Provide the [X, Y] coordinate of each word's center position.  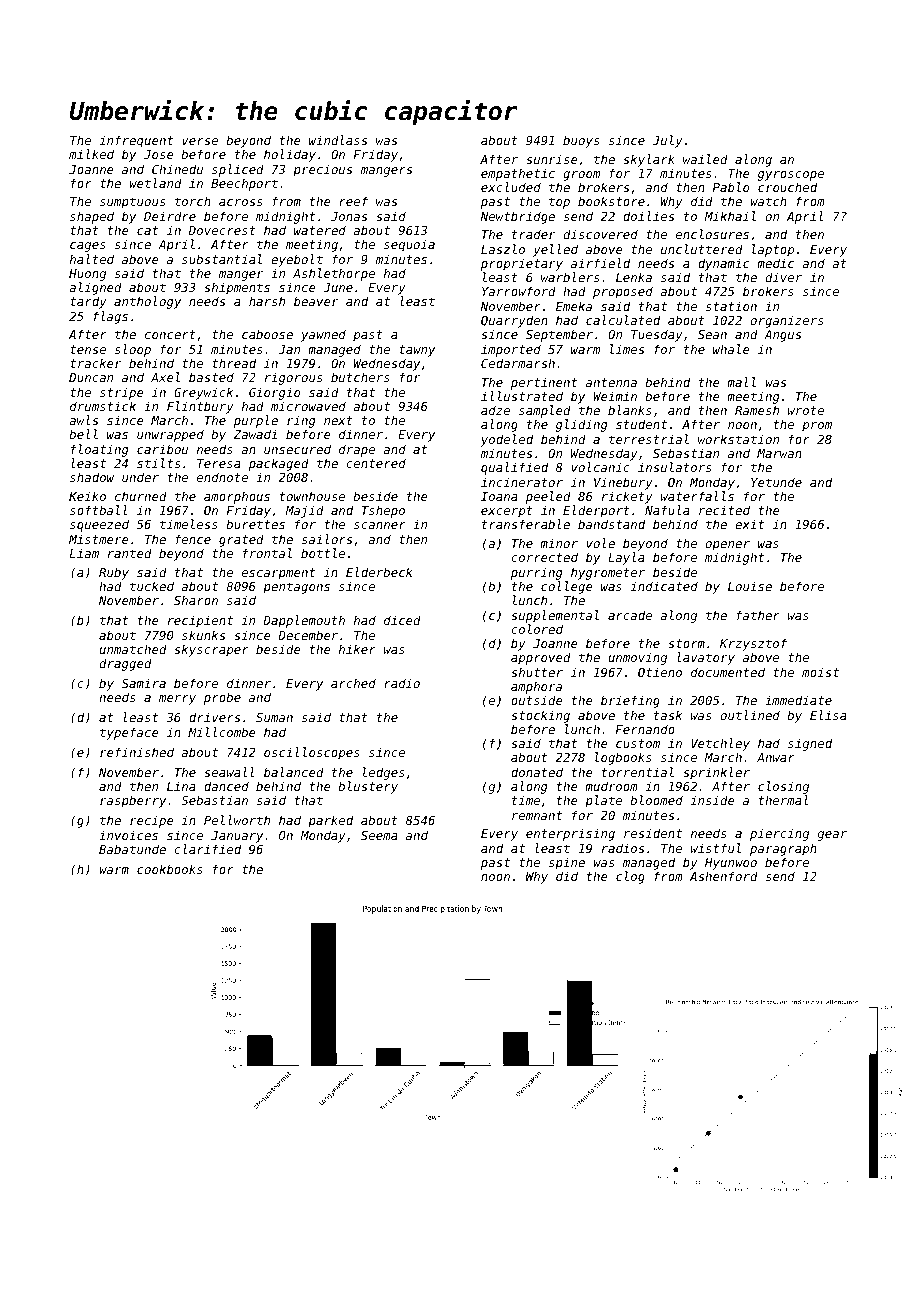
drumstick [103, 406]
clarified [207, 849]
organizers [787, 321]
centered [376, 463]
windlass [338, 140]
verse [200, 141]
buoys [581, 141]
